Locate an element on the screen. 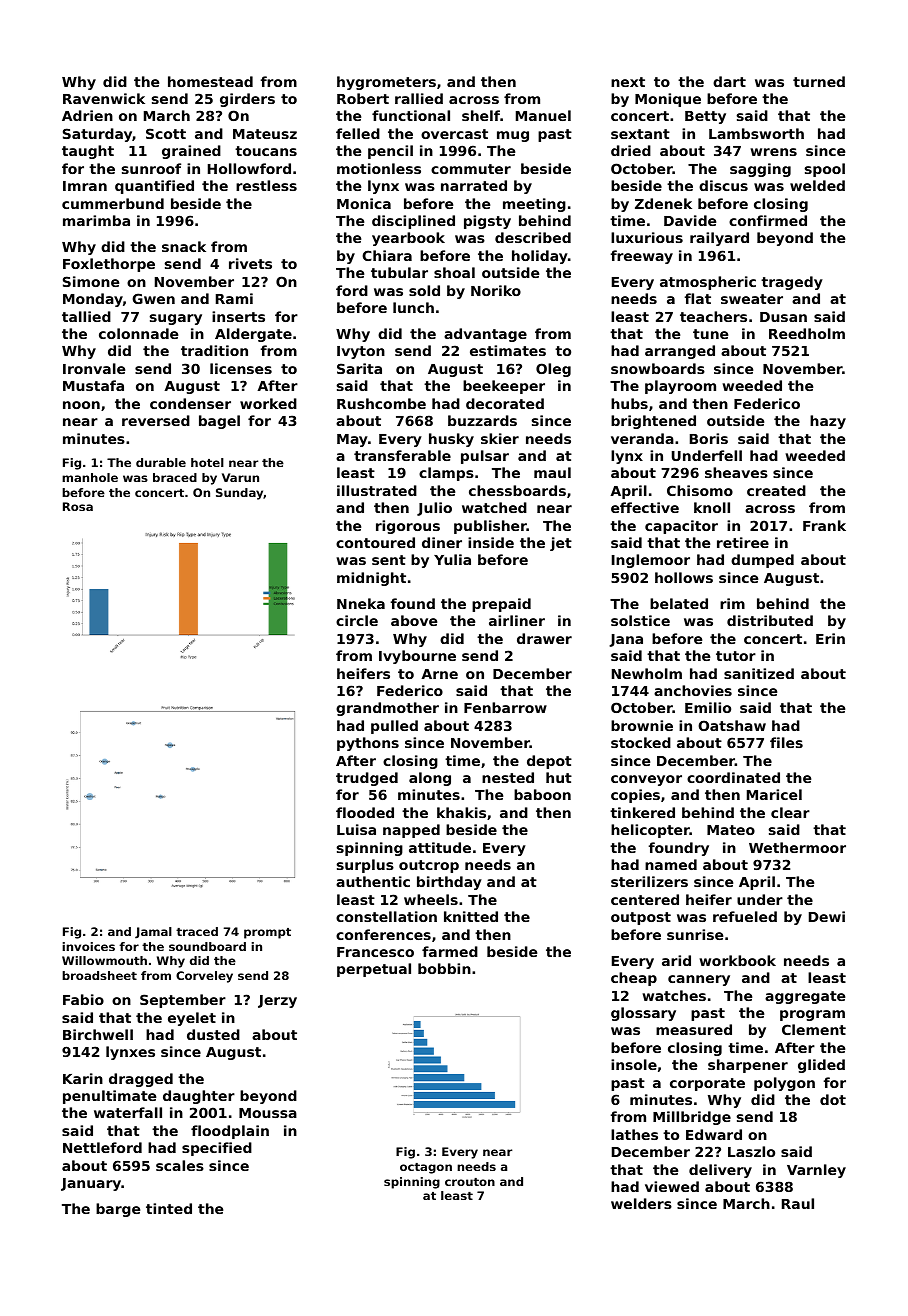 The height and width of the screenshot is (1316, 908). dusted is located at coordinates (213, 1034).
